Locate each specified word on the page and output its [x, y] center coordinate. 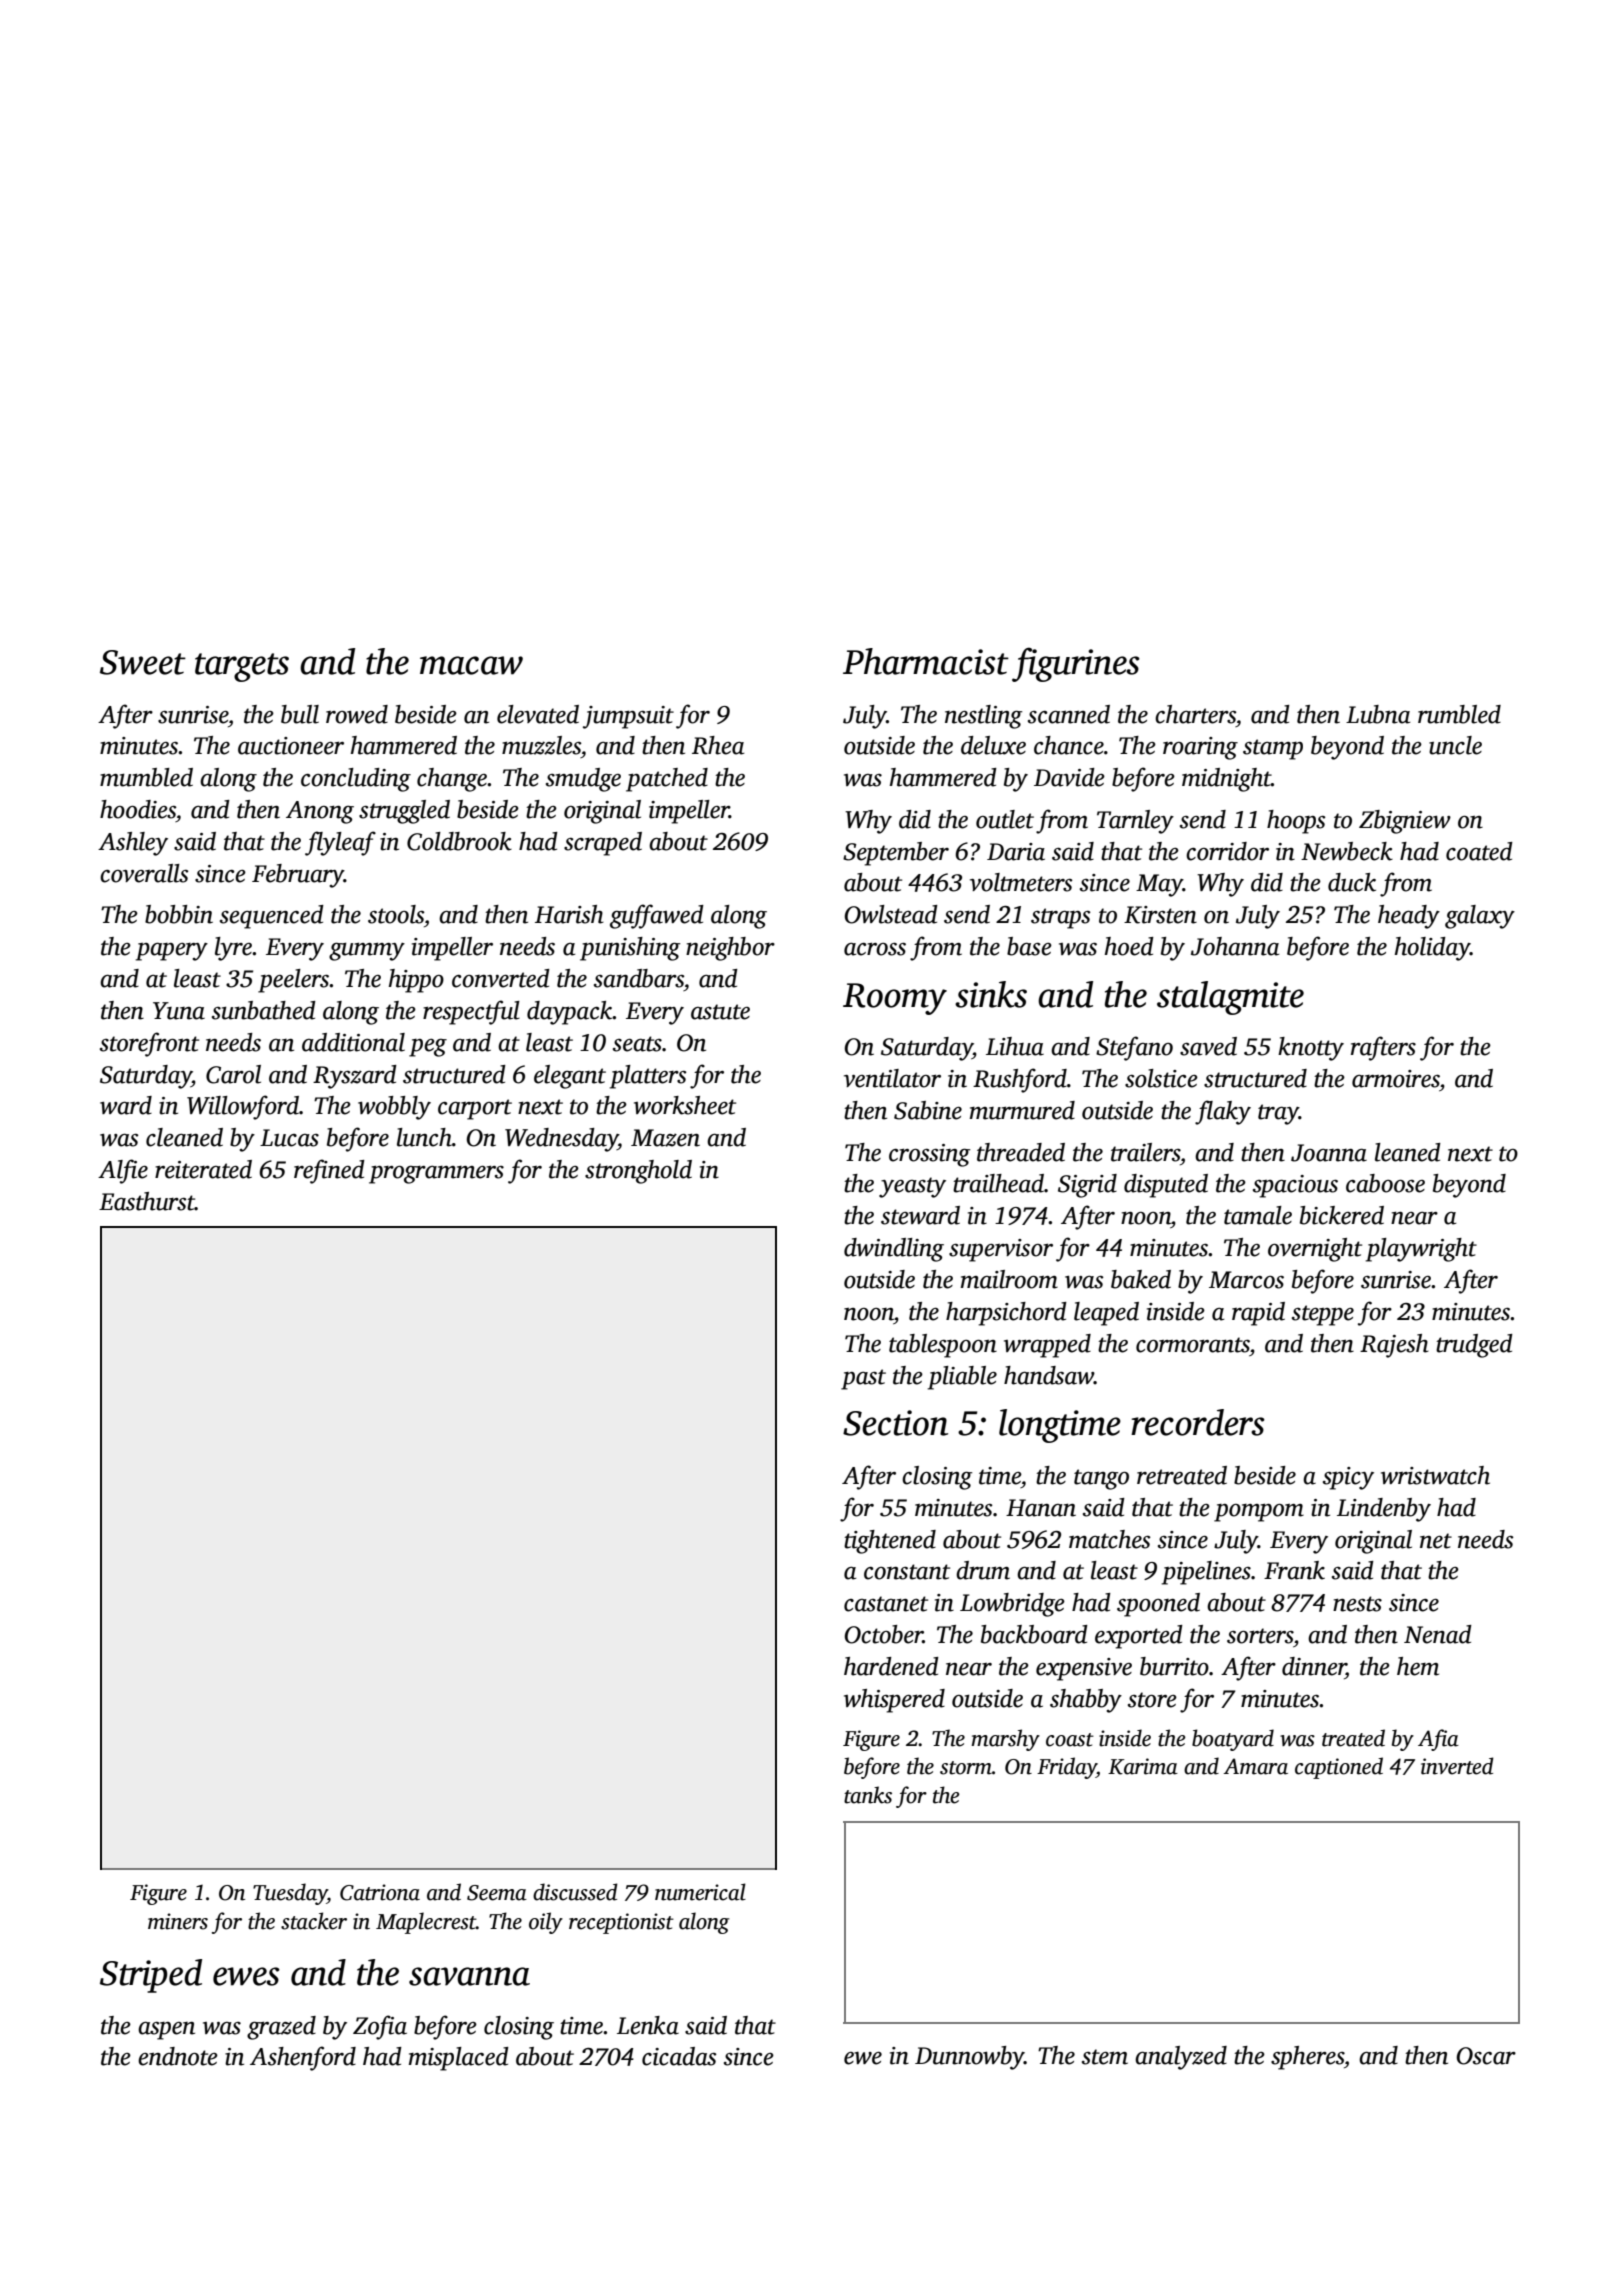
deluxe [993, 745]
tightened [890, 1542]
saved [1208, 1046]
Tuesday [290, 1894]
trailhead [998, 1183]
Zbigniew [1405, 822]
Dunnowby [969, 2058]
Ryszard [355, 1077]
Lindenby [1384, 1510]
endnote [178, 2056]
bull [300, 714]
